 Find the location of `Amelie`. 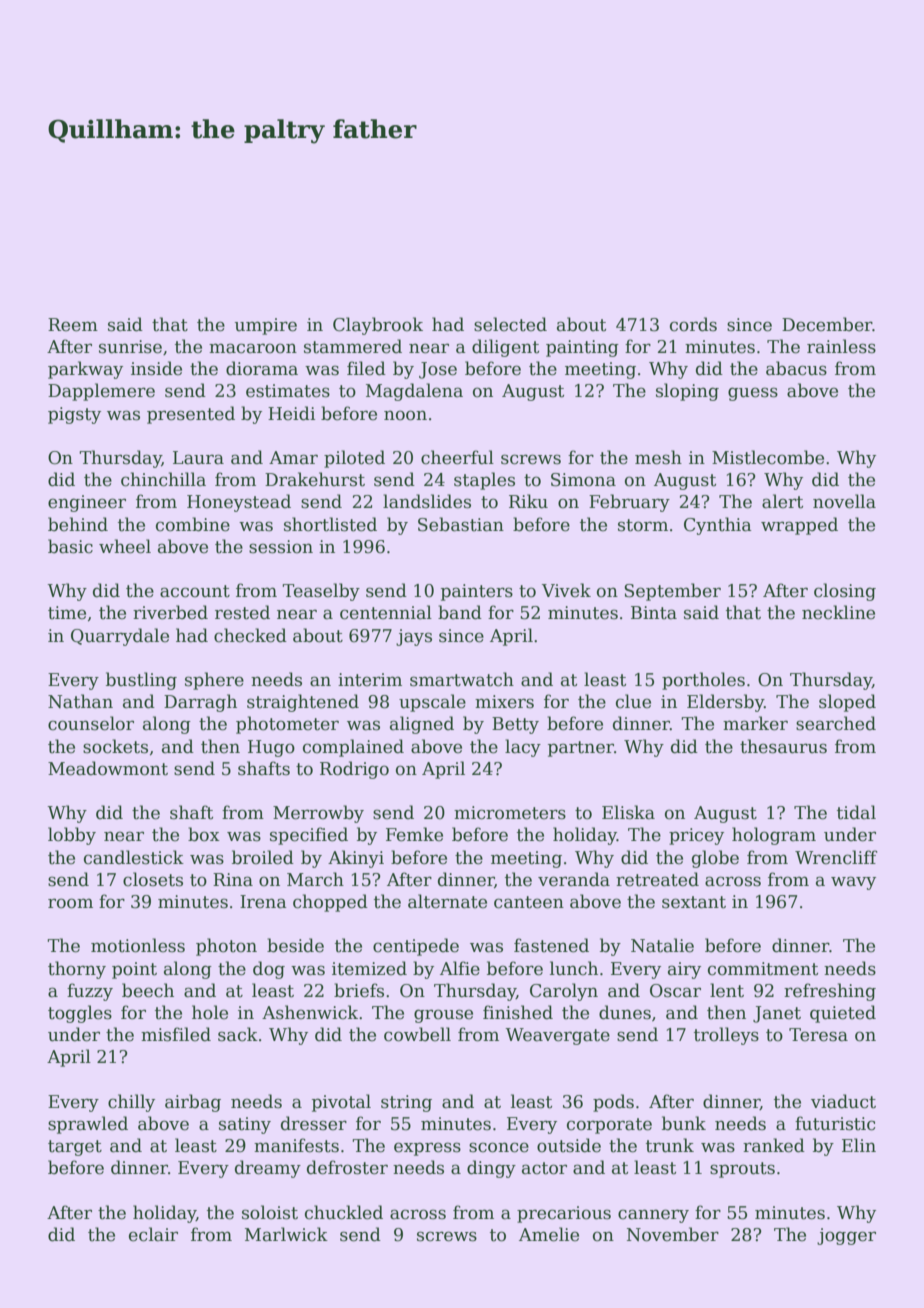

Amelie is located at coordinates (549, 1234).
